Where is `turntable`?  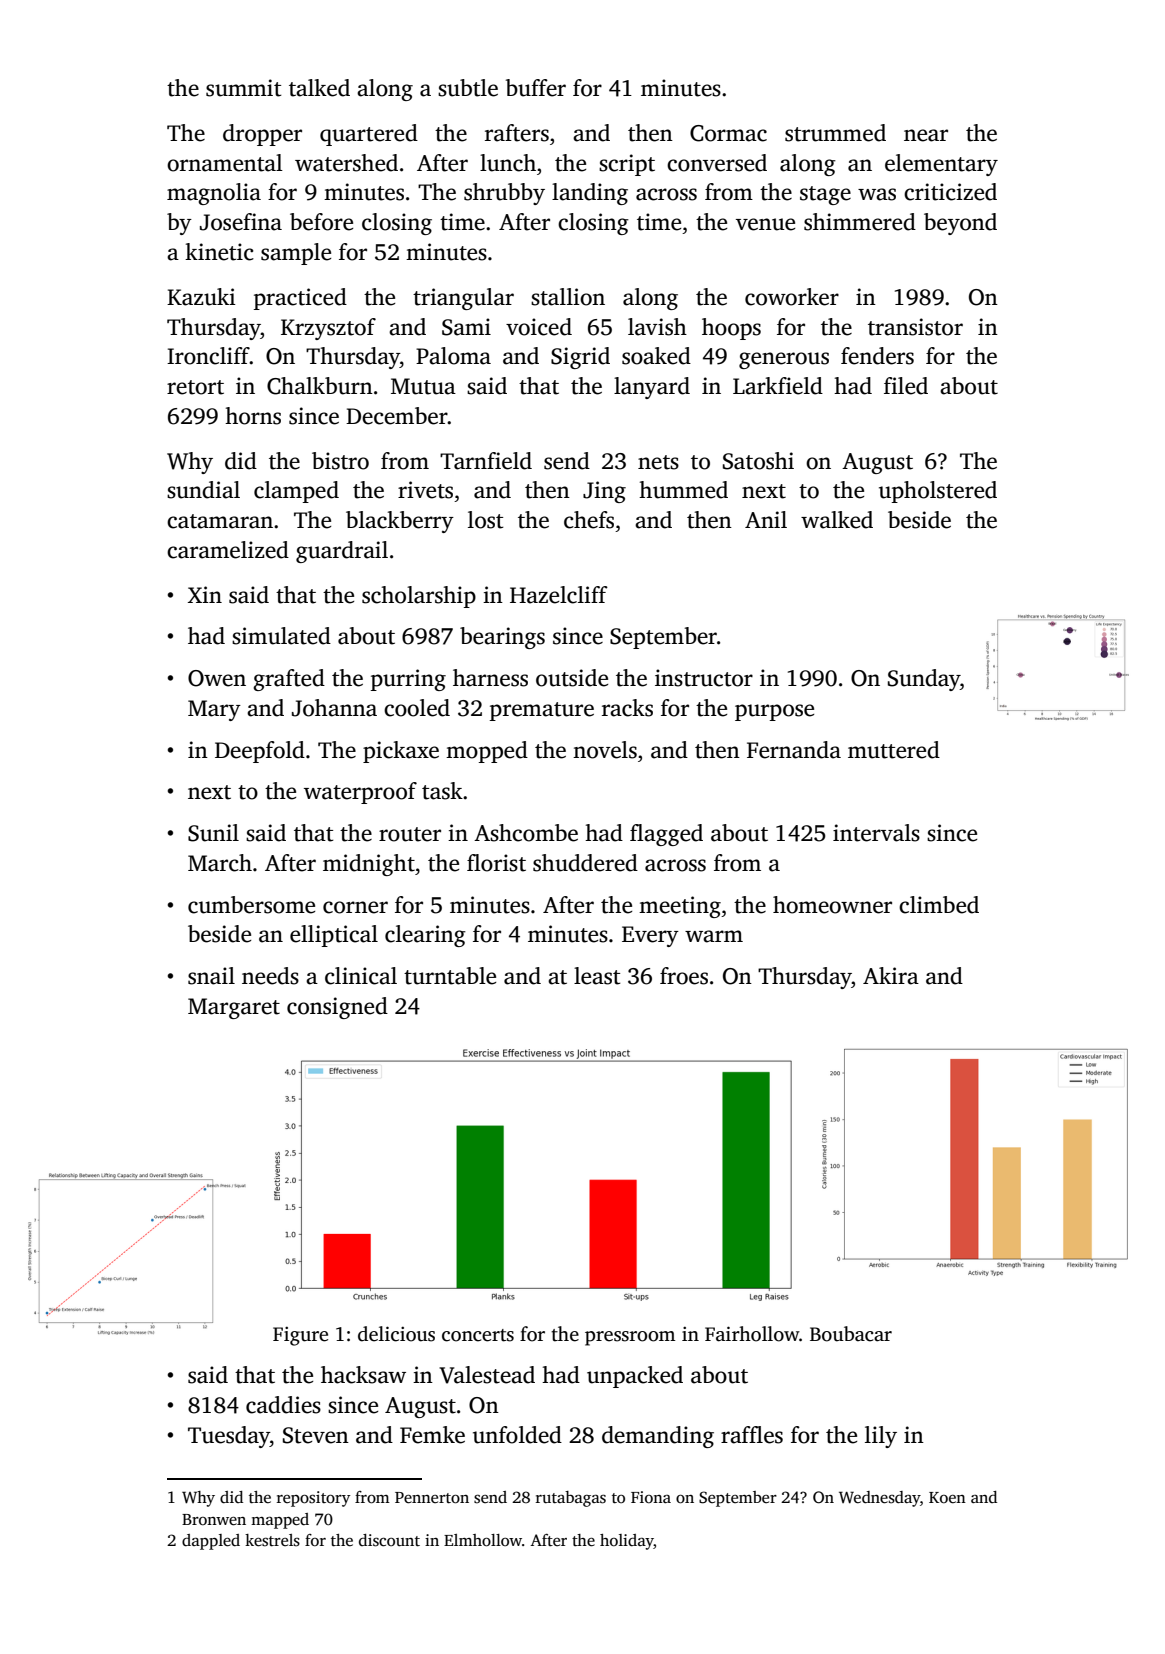 turntable is located at coordinates (450, 976).
